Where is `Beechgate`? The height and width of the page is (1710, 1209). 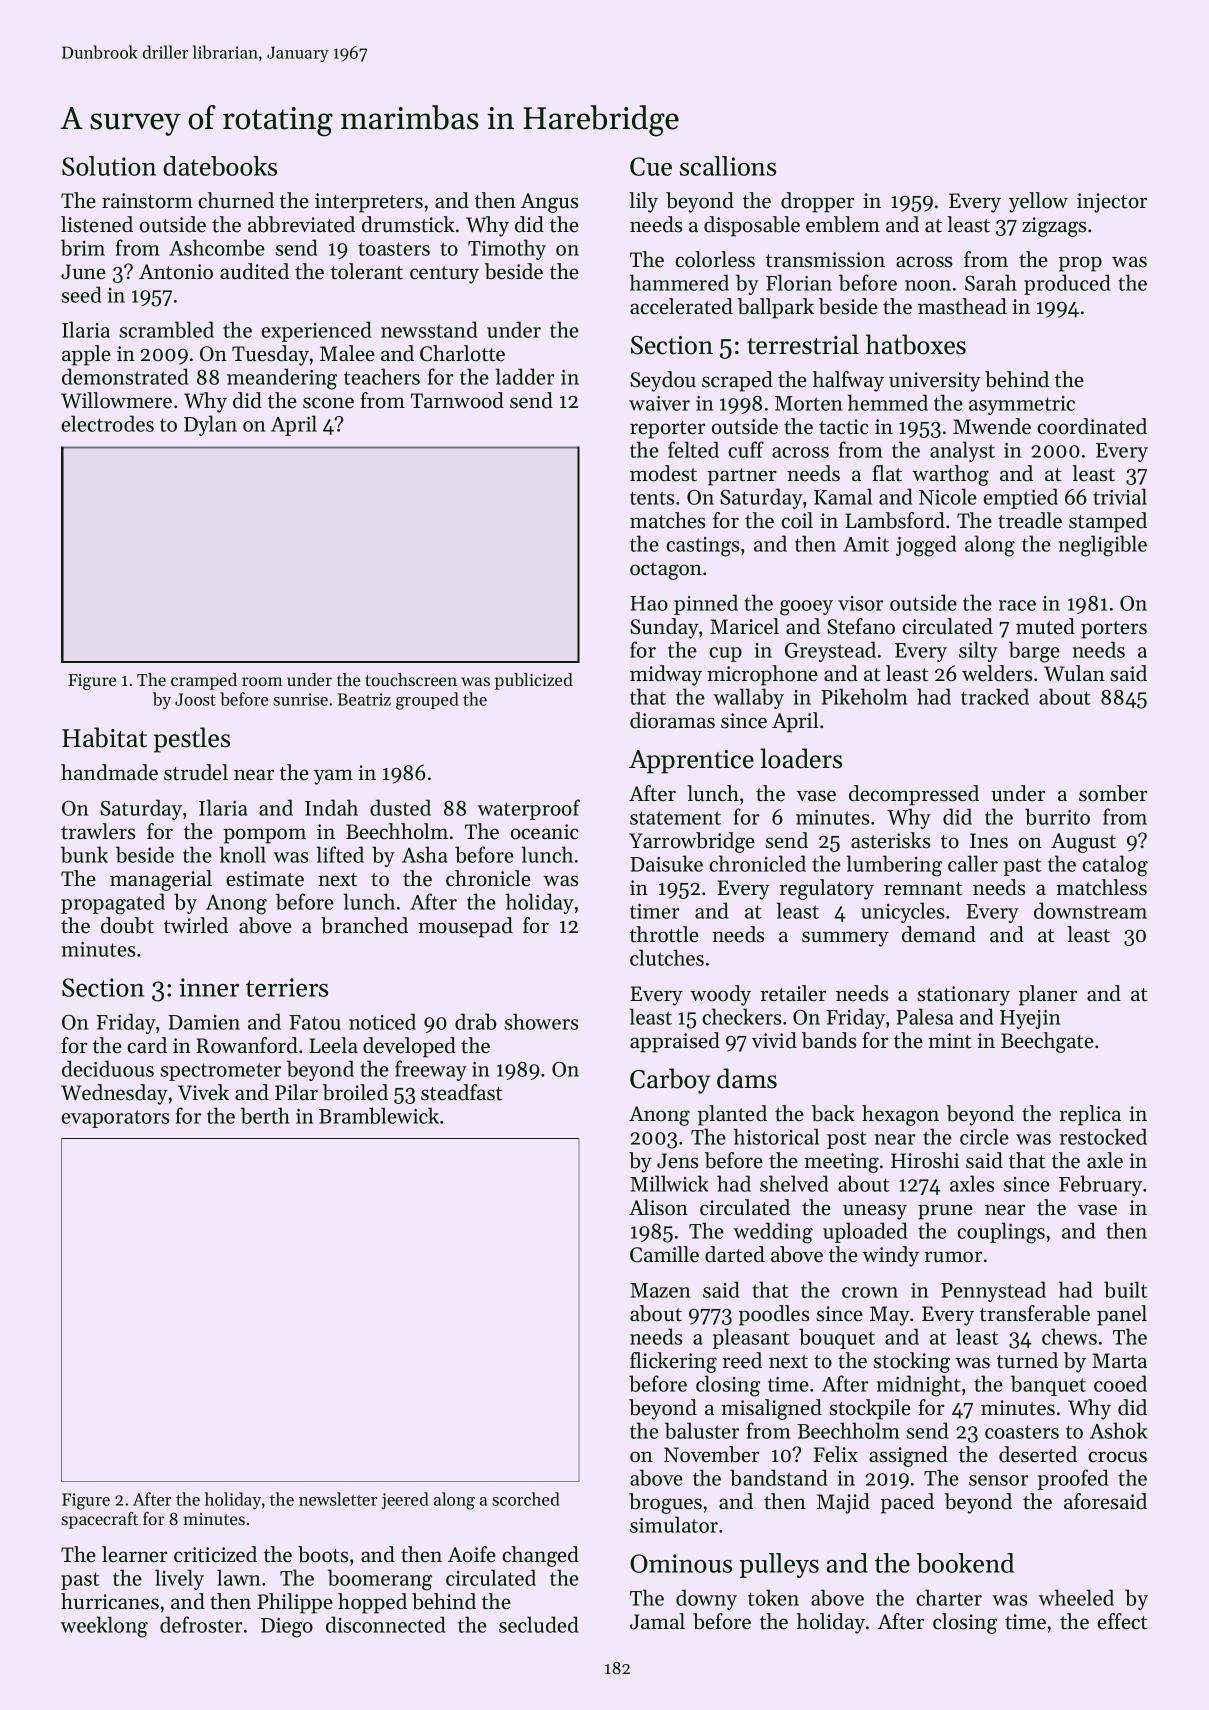
Beechgate is located at coordinates (1047, 1042).
